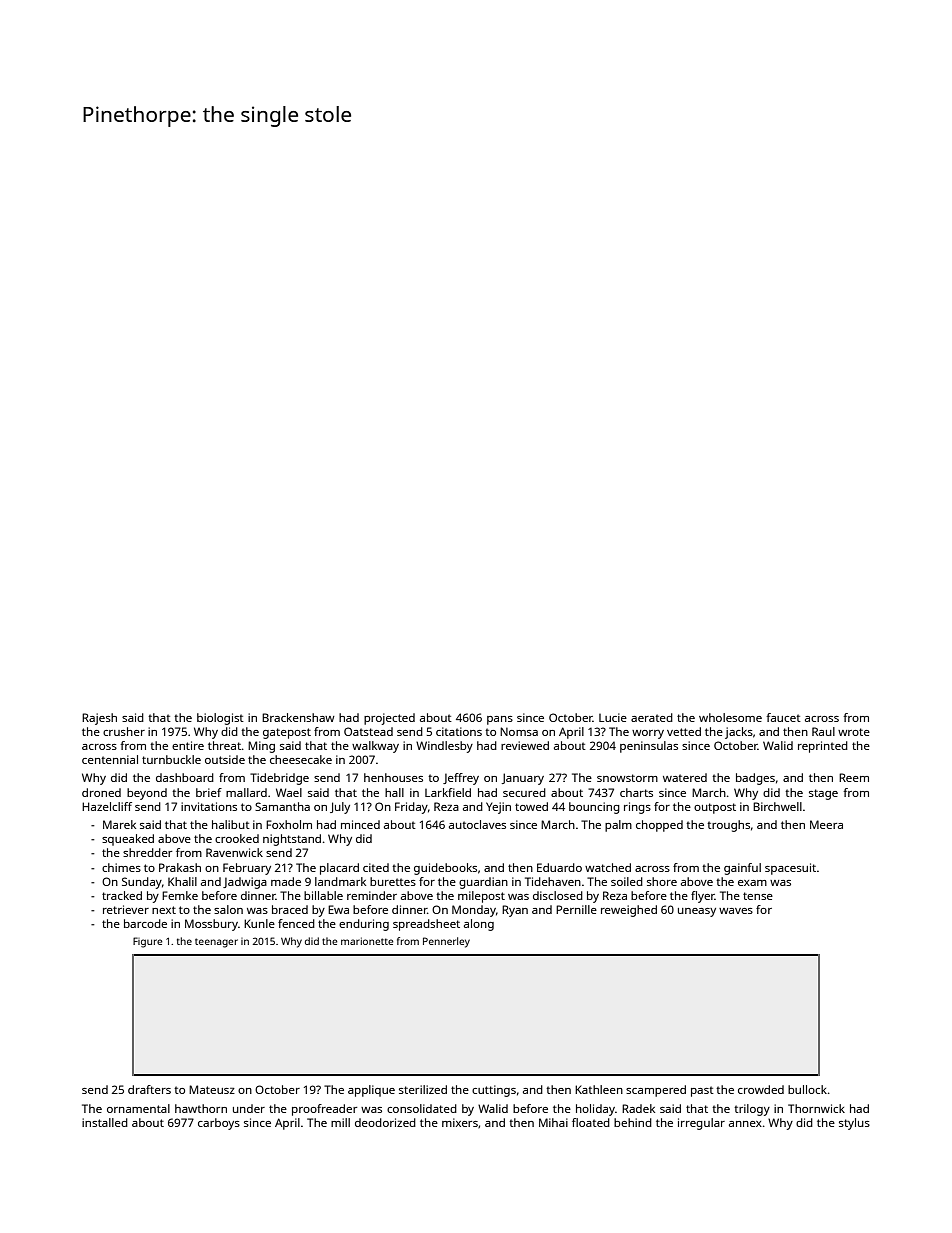 The image size is (952, 1233). Describe the element at coordinates (389, 719) in the screenshot. I see `projected` at that location.
